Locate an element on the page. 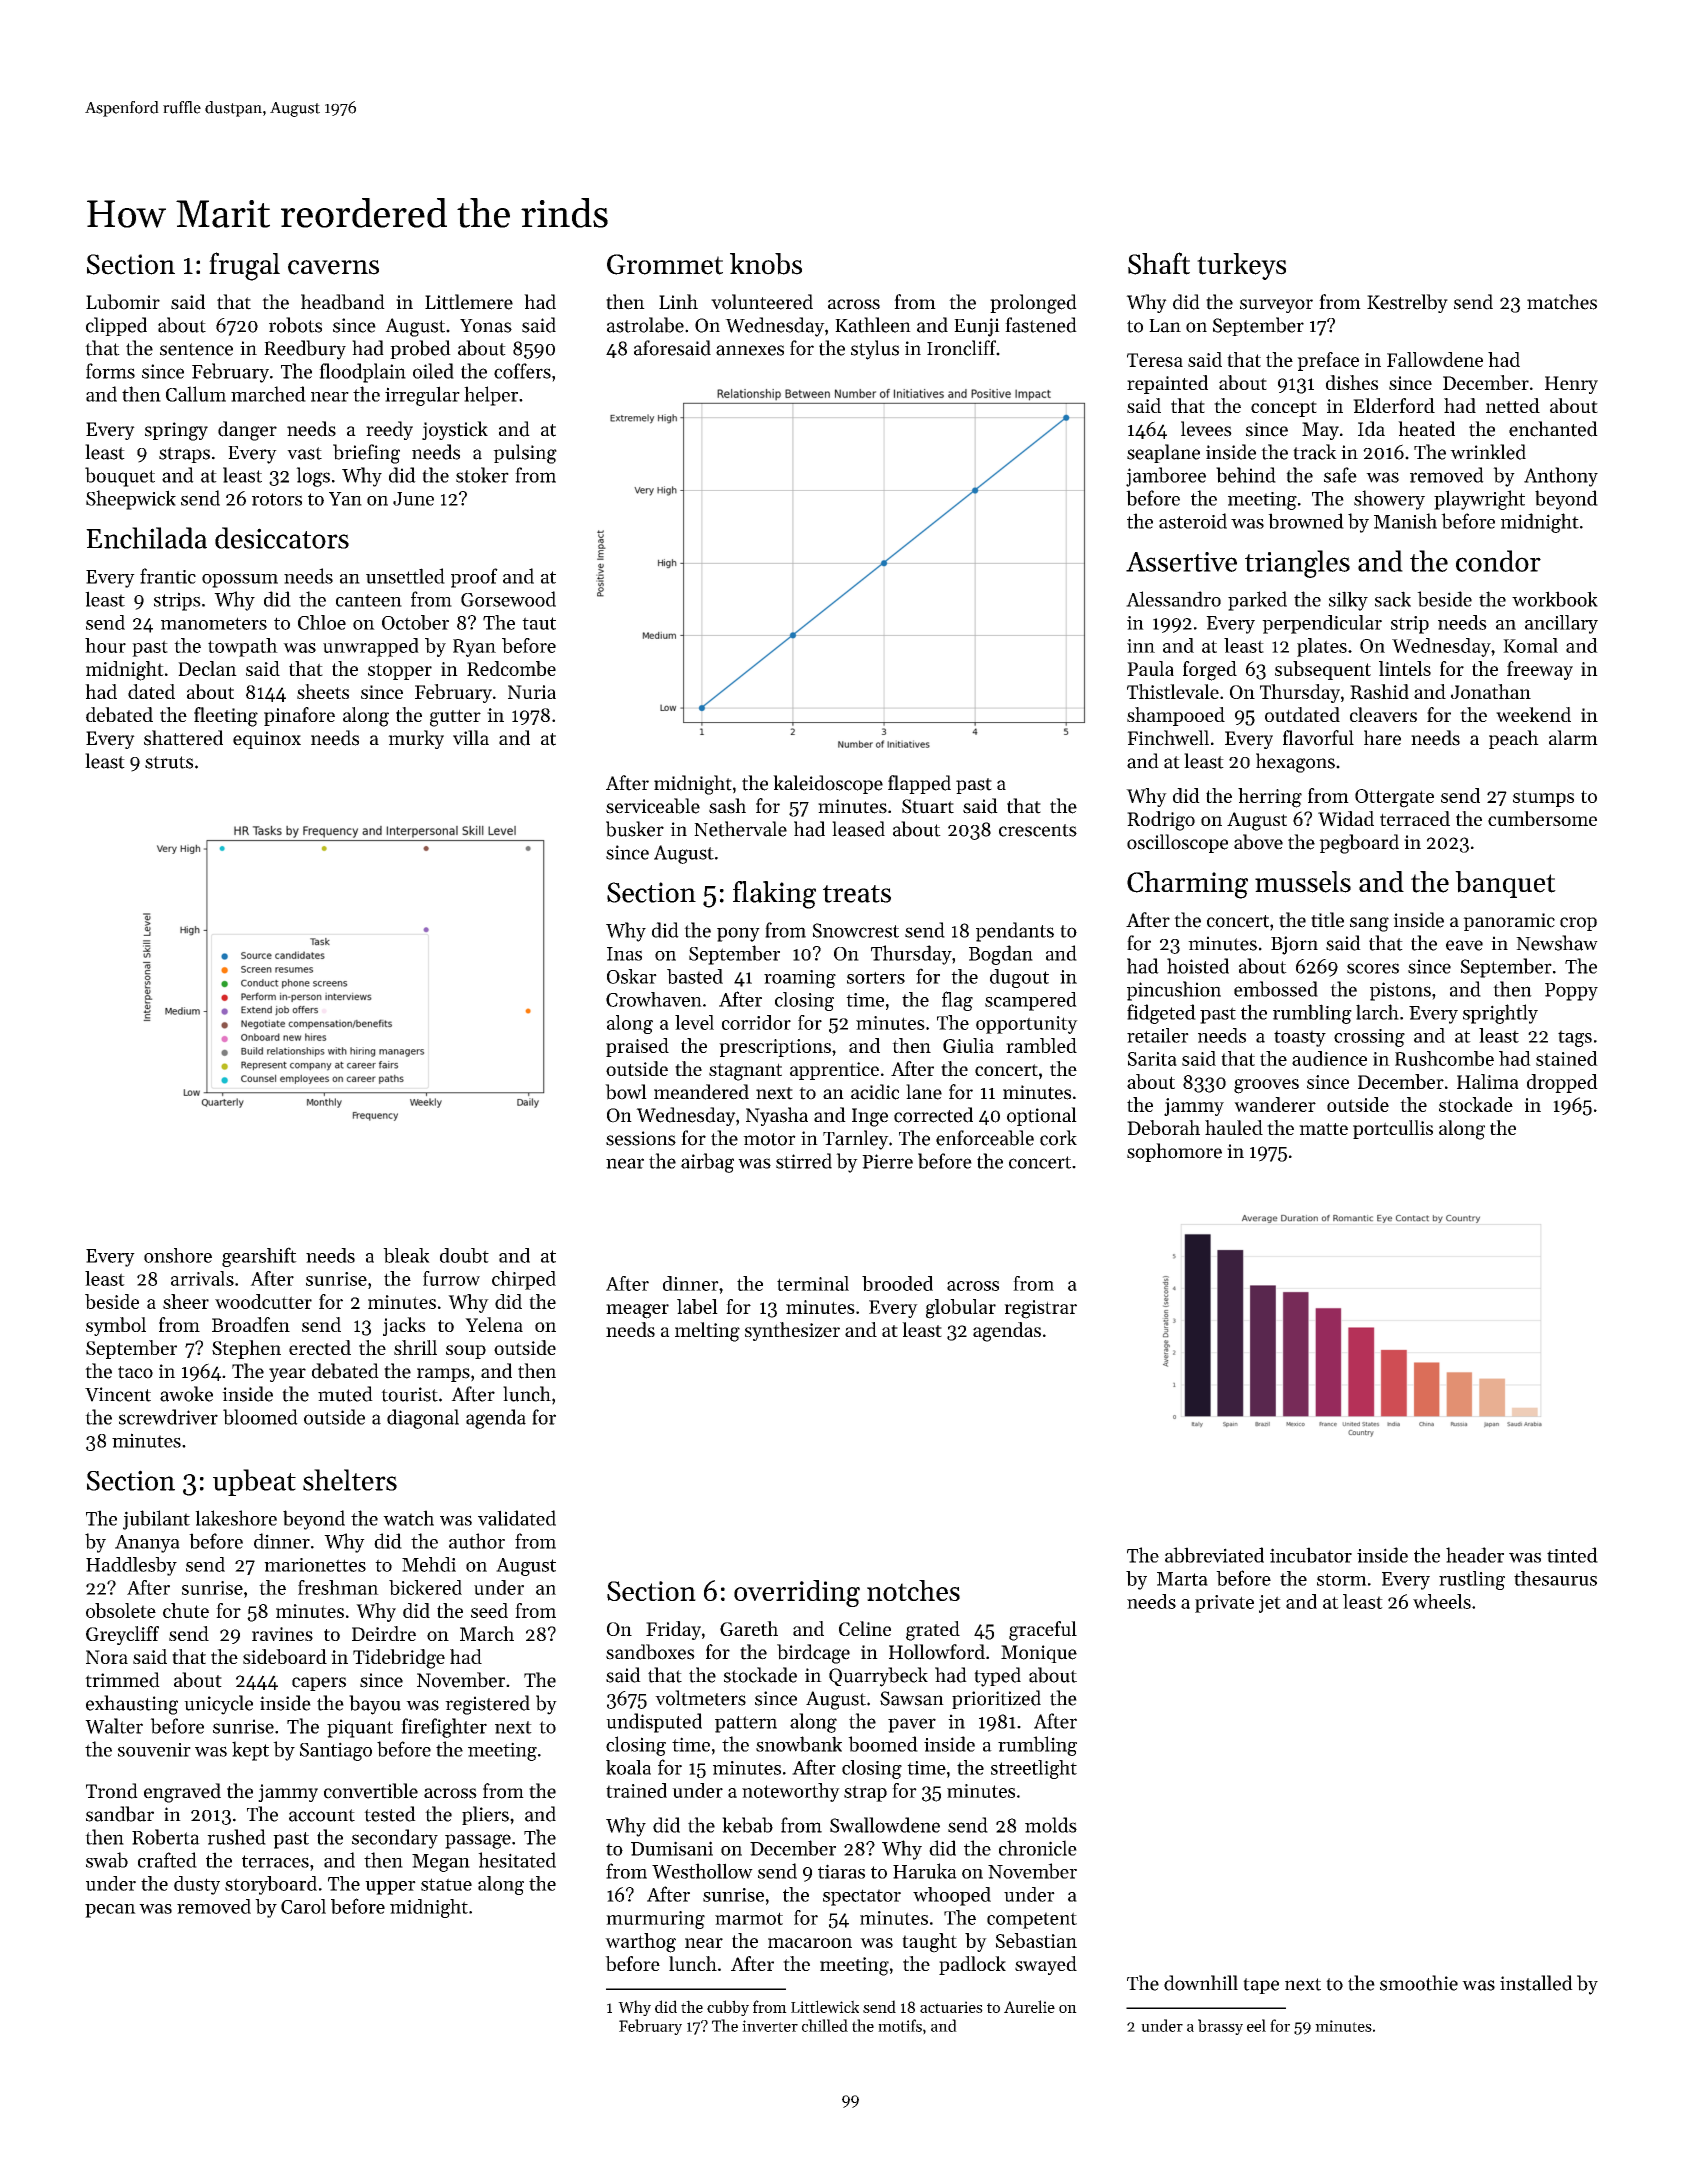 This image has width=1683, height=2178. notches is located at coordinates (913, 1590).
